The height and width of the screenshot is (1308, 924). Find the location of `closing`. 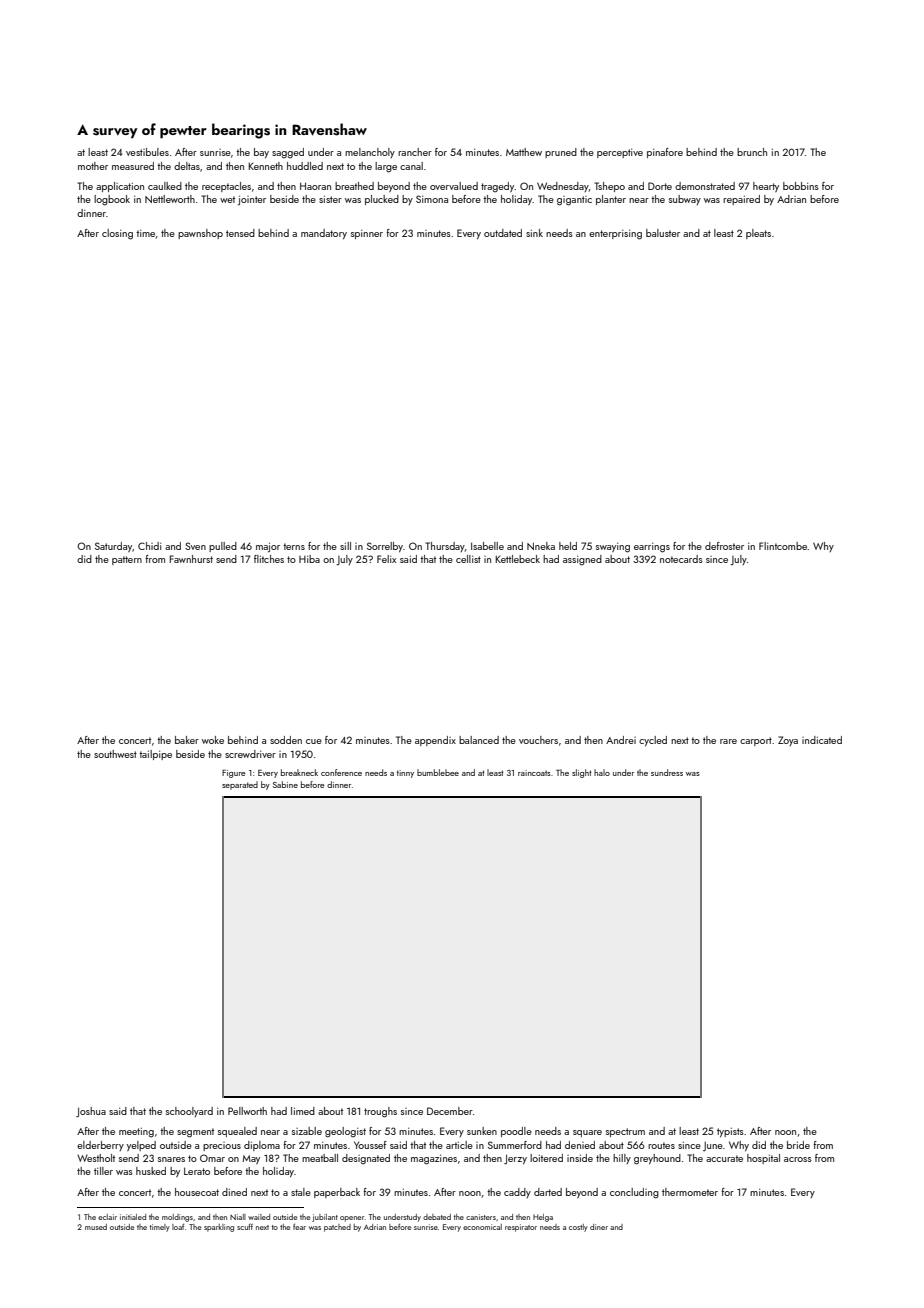

closing is located at coordinates (117, 234).
